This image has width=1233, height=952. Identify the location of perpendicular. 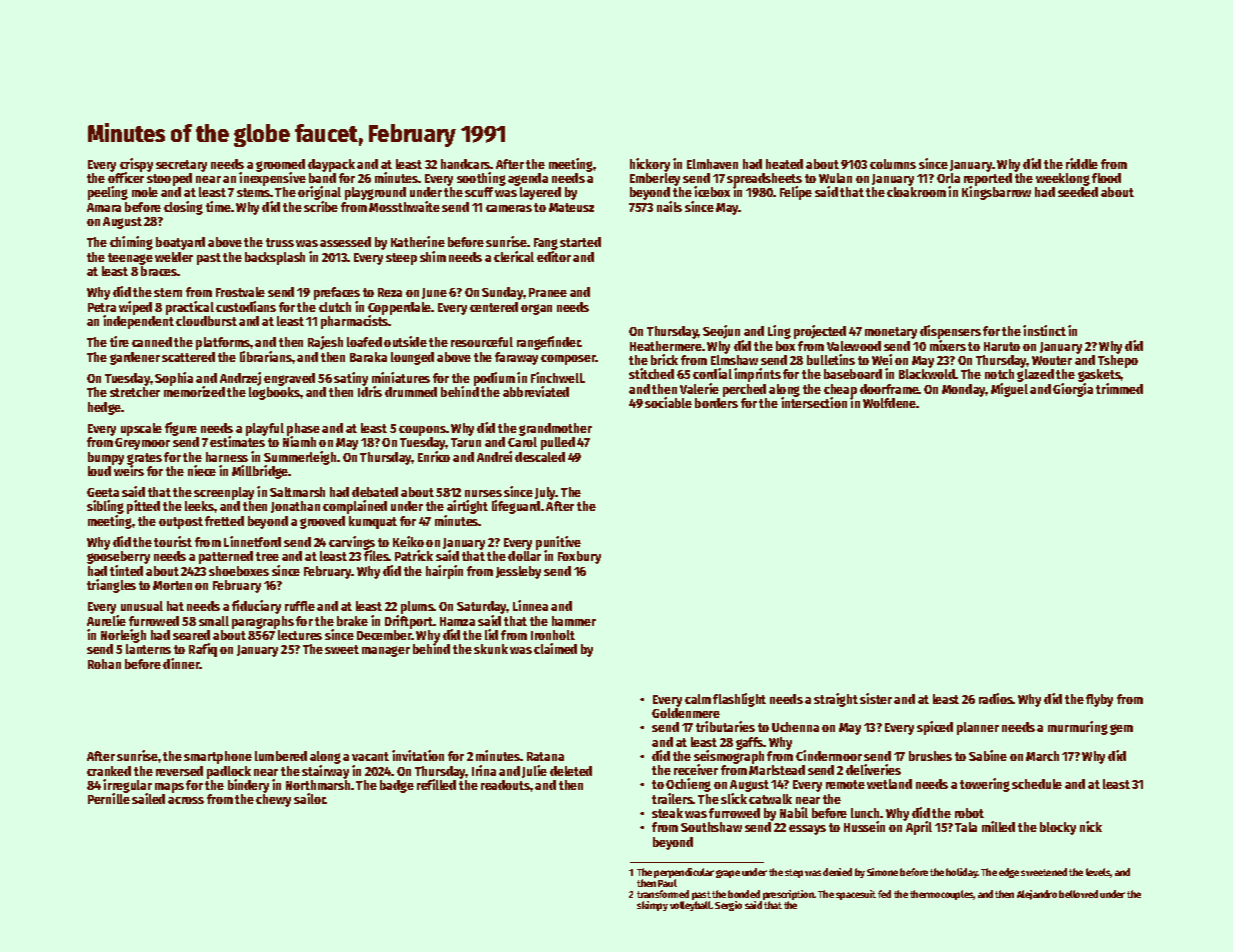
(684, 873).
